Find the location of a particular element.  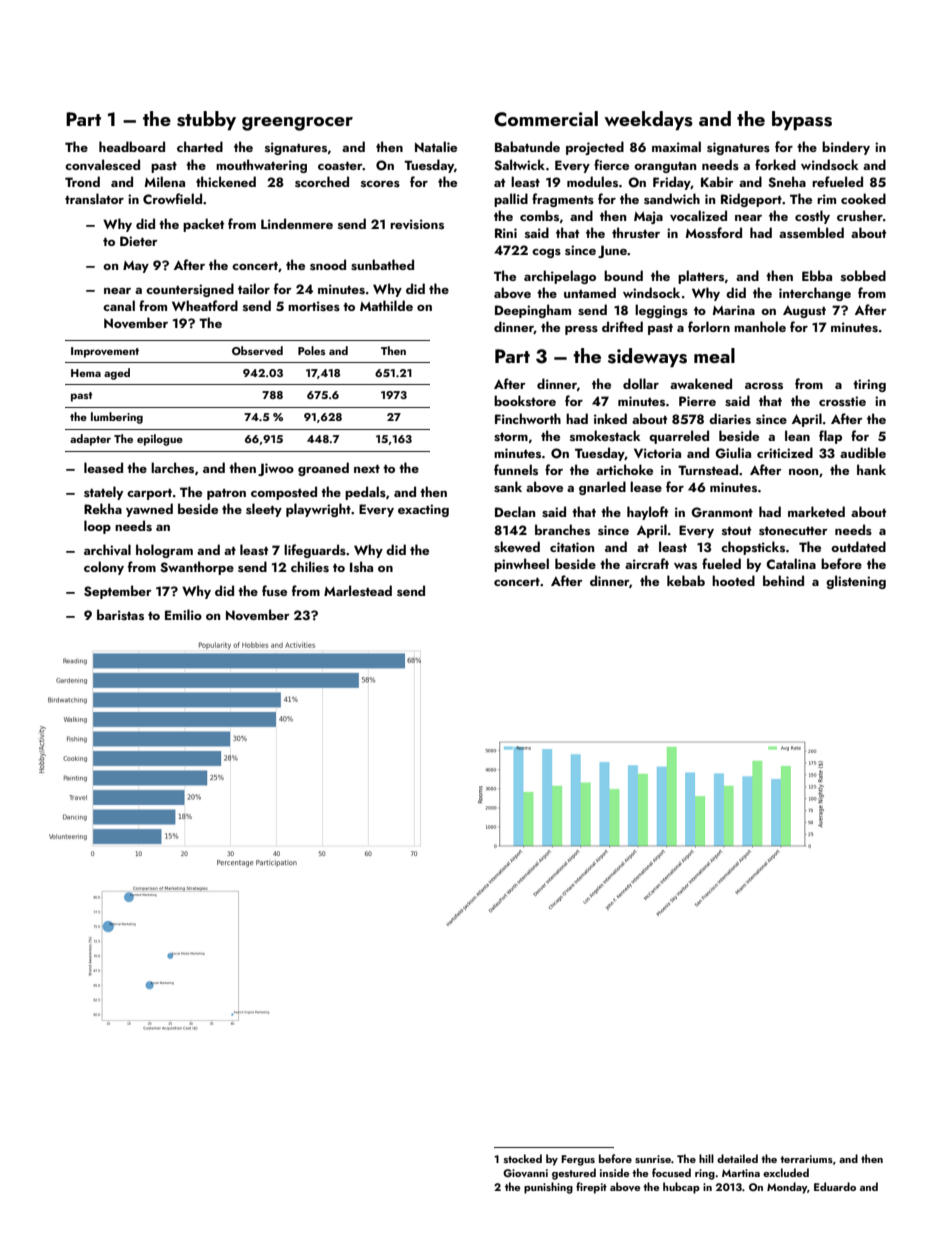

pinwheel is located at coordinates (521, 565).
